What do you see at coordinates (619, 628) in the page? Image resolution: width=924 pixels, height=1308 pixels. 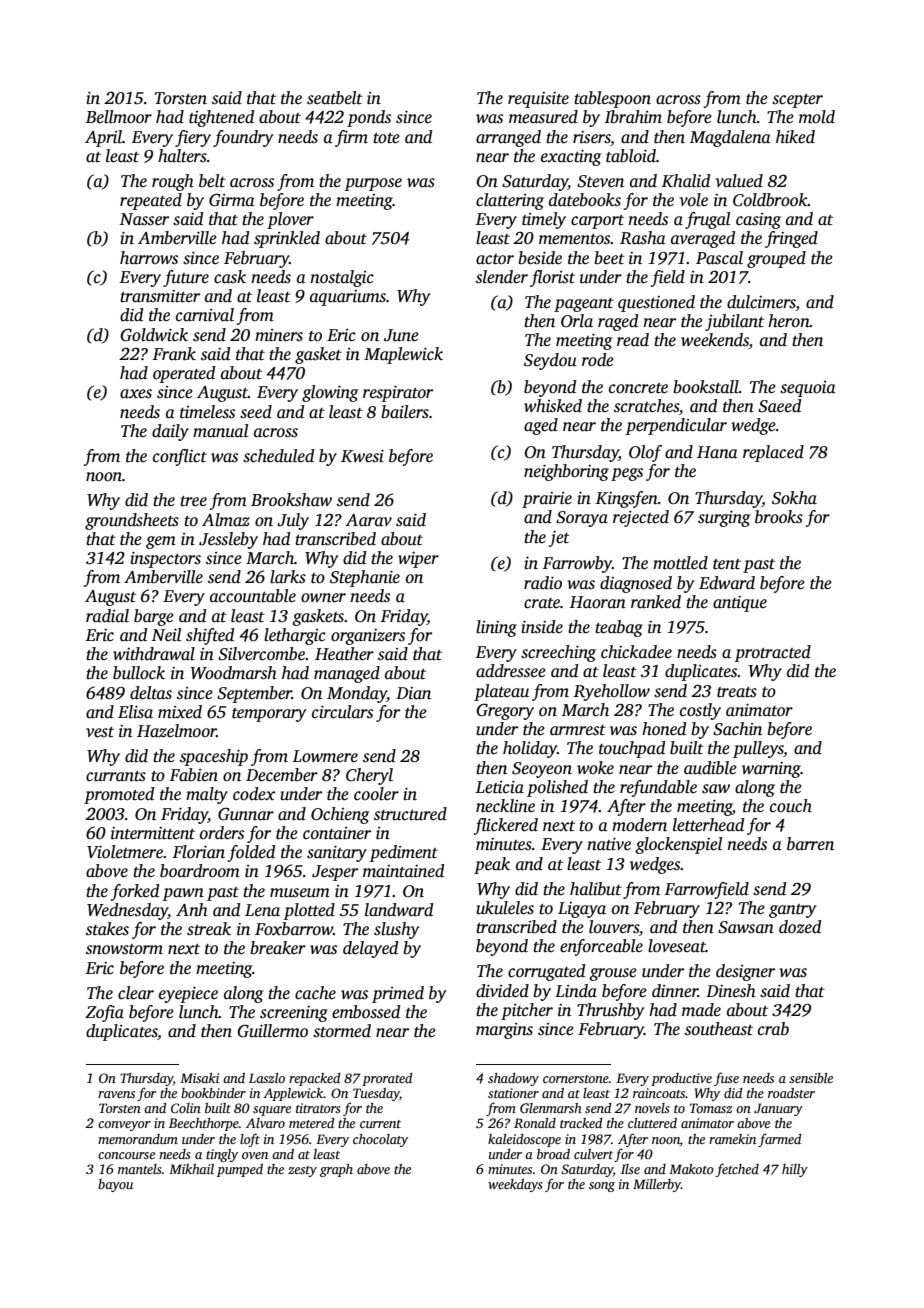 I see `teabag` at bounding box center [619, 628].
